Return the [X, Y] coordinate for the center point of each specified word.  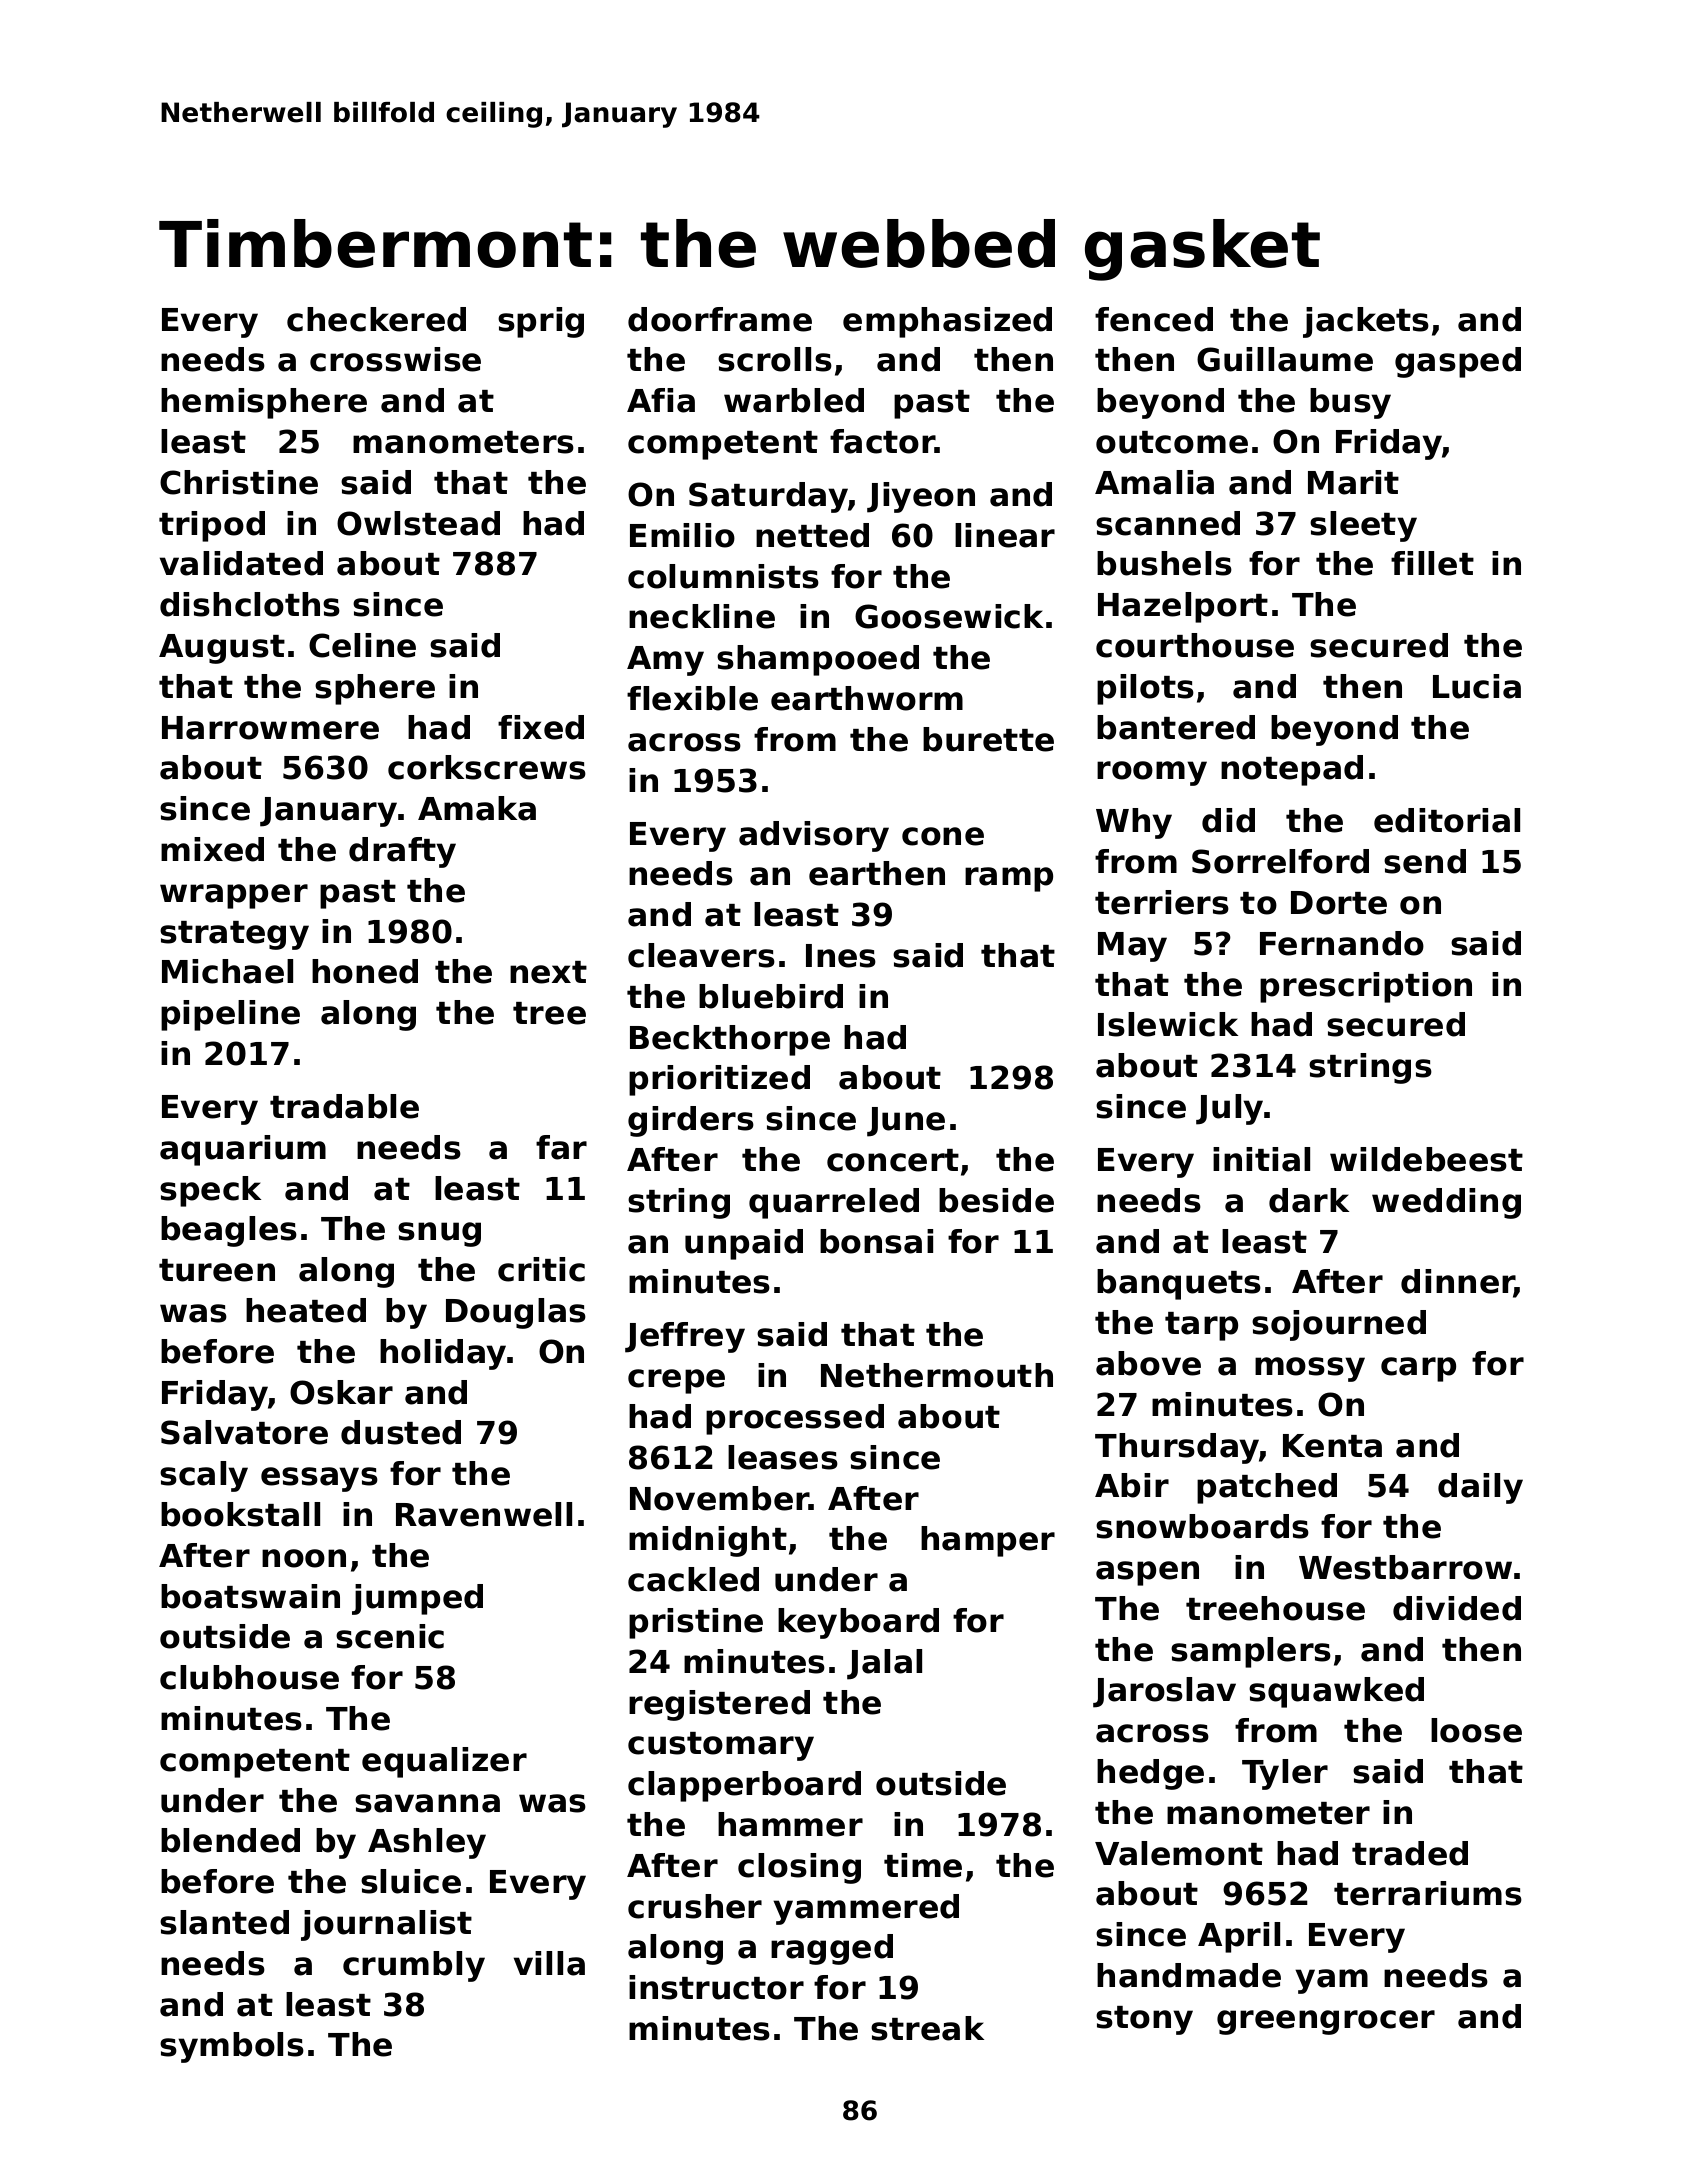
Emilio [682, 535]
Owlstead [418, 523]
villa [549, 1963]
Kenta [1332, 1446]
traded [1410, 1853]
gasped [1458, 362]
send [1425, 861]
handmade [1189, 1975]
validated [241, 563]
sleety [1363, 526]
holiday [443, 1354]
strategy [234, 935]
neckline [702, 616]
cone [943, 836]
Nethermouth [937, 1375]
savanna [427, 1803]
